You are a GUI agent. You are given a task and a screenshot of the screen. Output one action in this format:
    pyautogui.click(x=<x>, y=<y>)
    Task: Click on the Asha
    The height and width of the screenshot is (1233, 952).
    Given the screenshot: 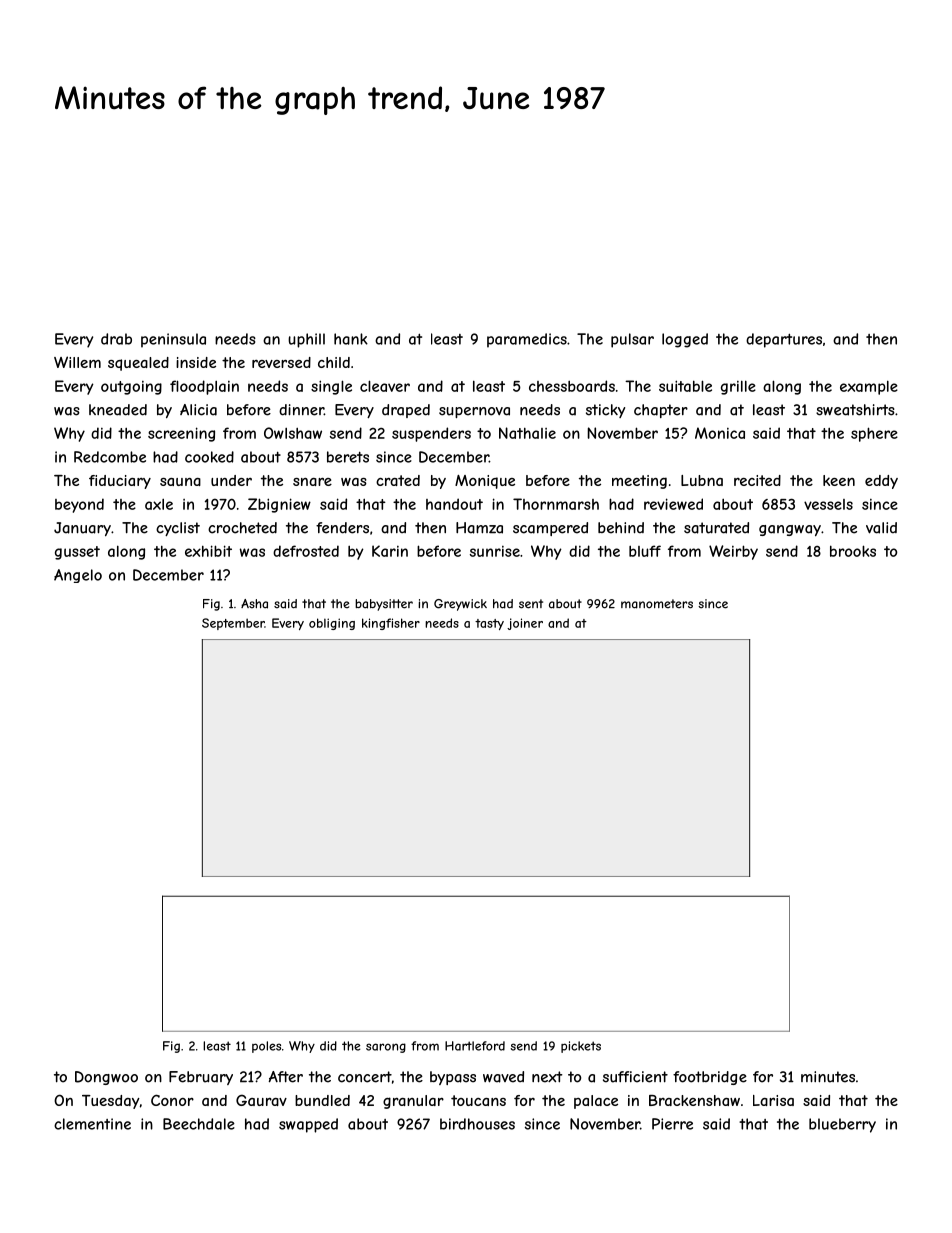 What is the action you would take?
    pyautogui.click(x=254, y=604)
